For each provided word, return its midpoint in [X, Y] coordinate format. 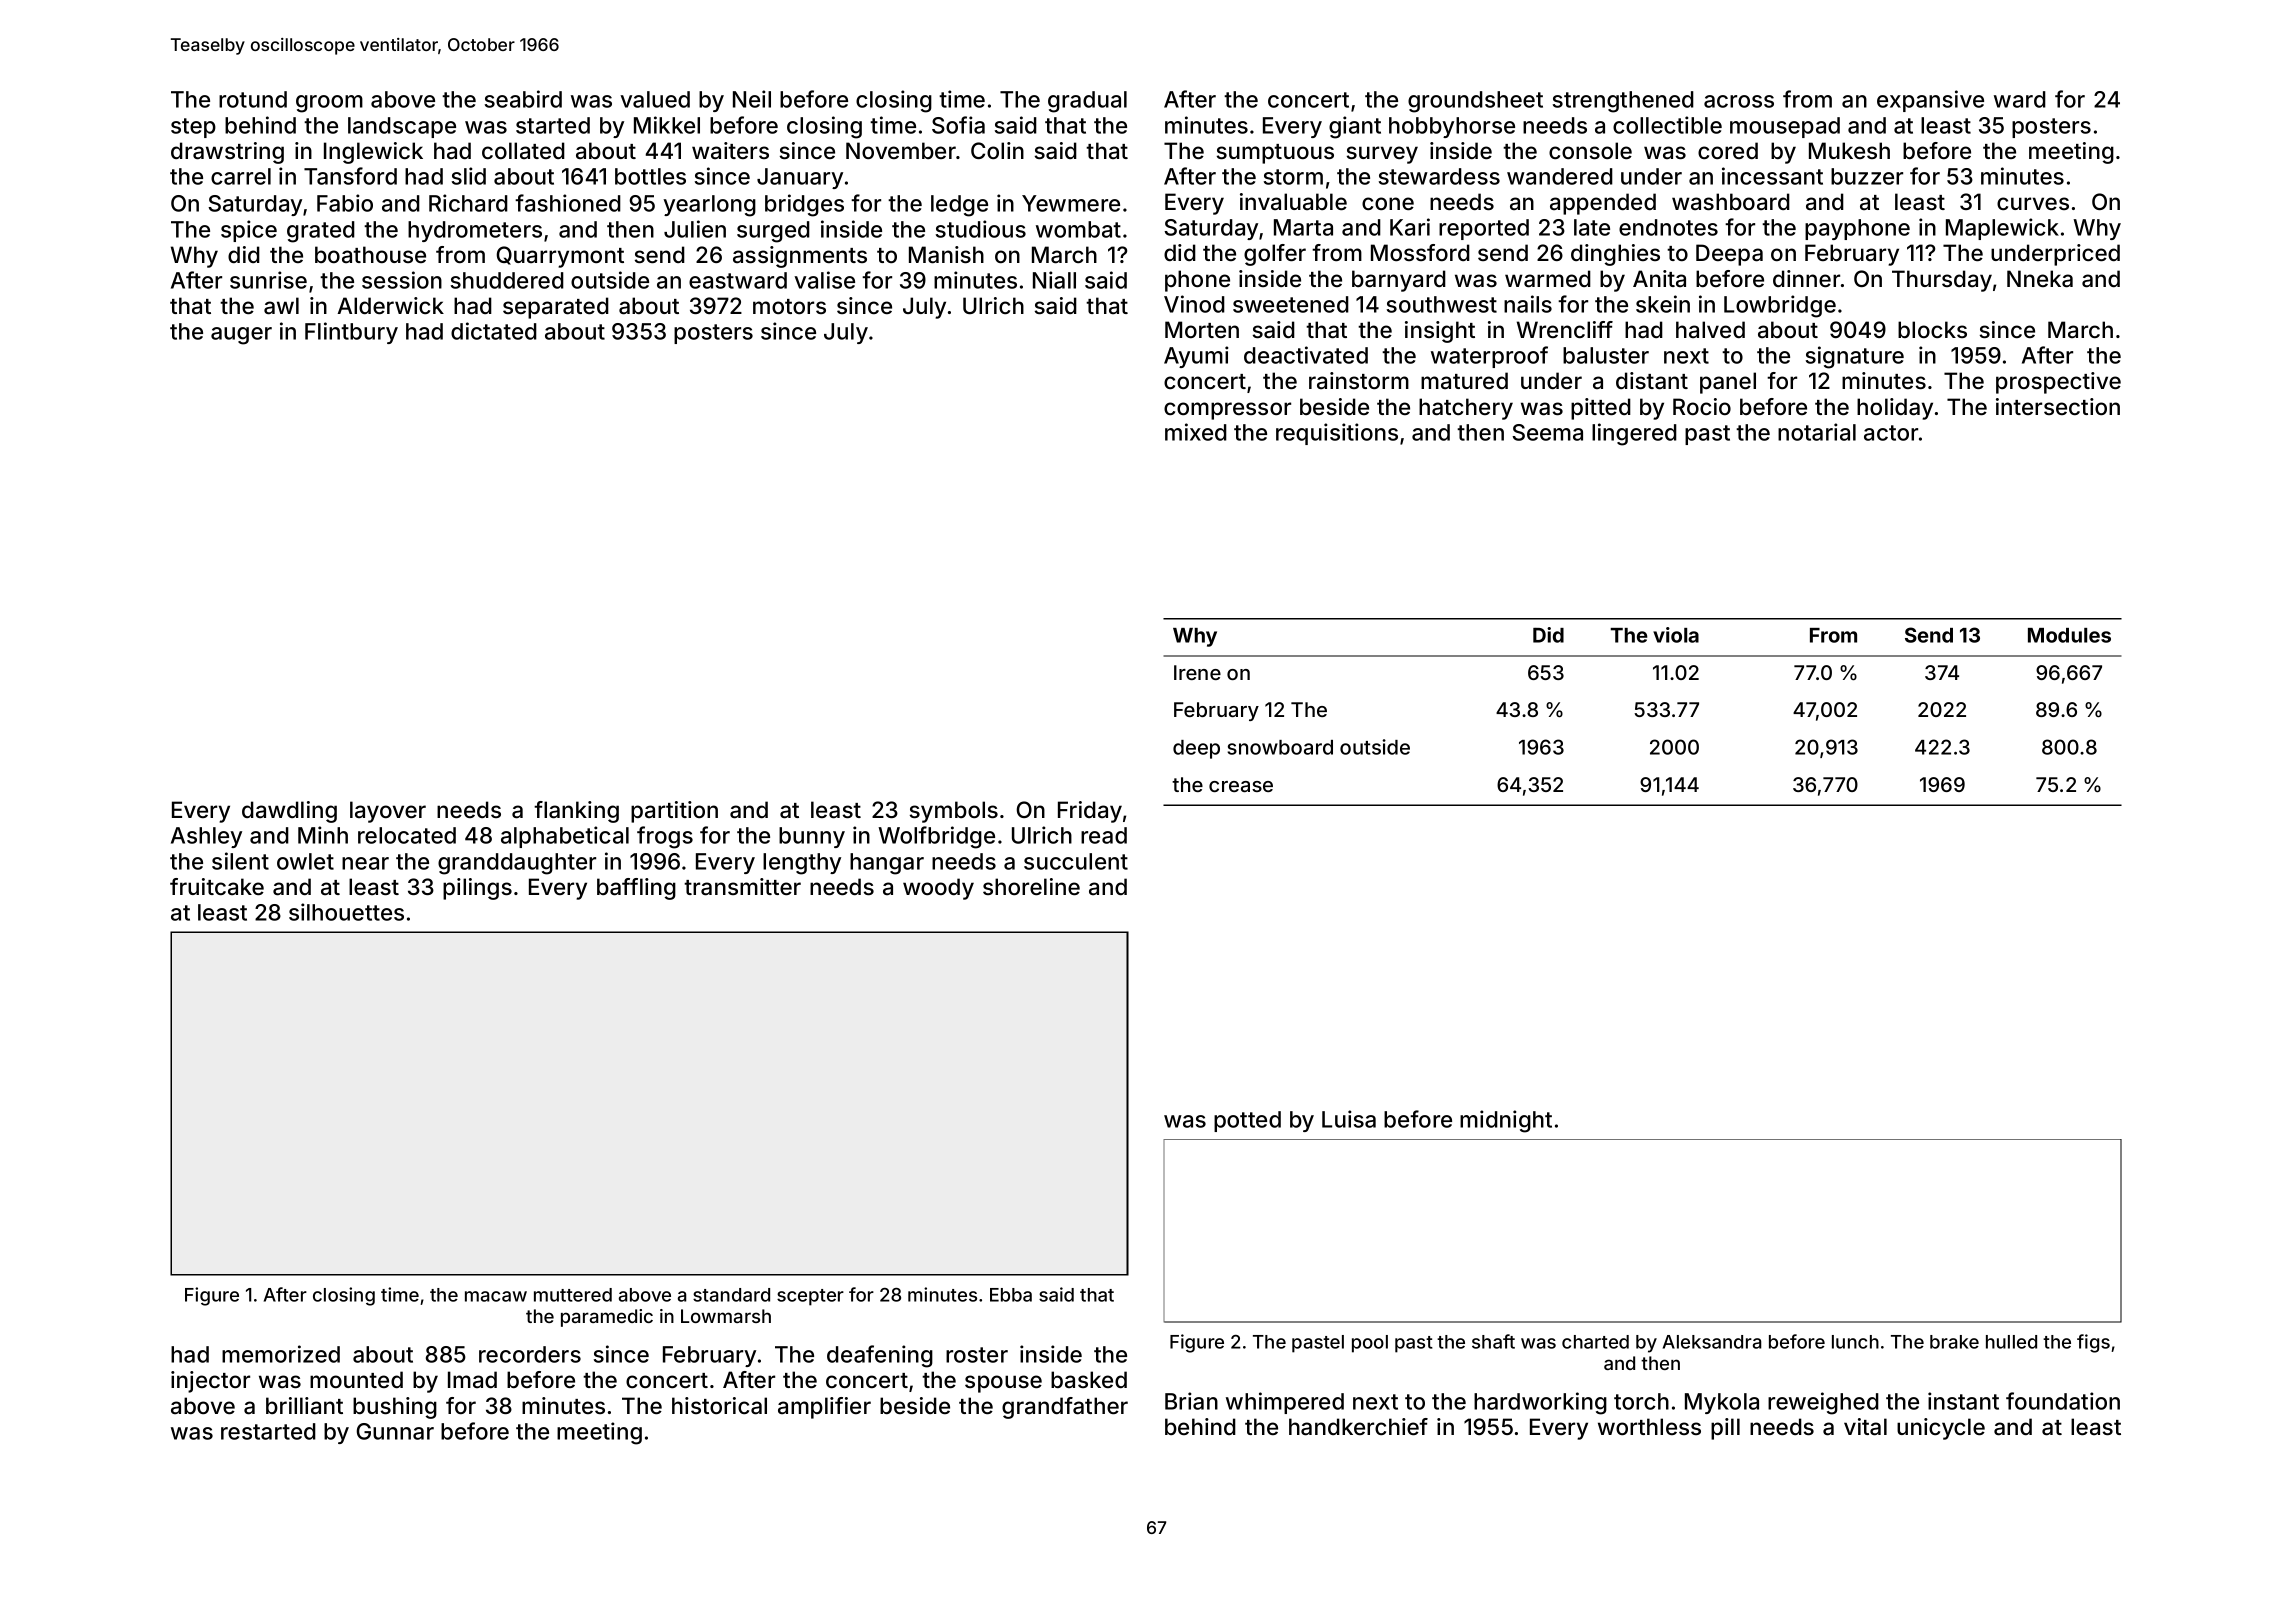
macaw [496, 1296]
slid [469, 176]
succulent [1076, 861]
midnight [1506, 1121]
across [1739, 101]
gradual [1087, 102]
